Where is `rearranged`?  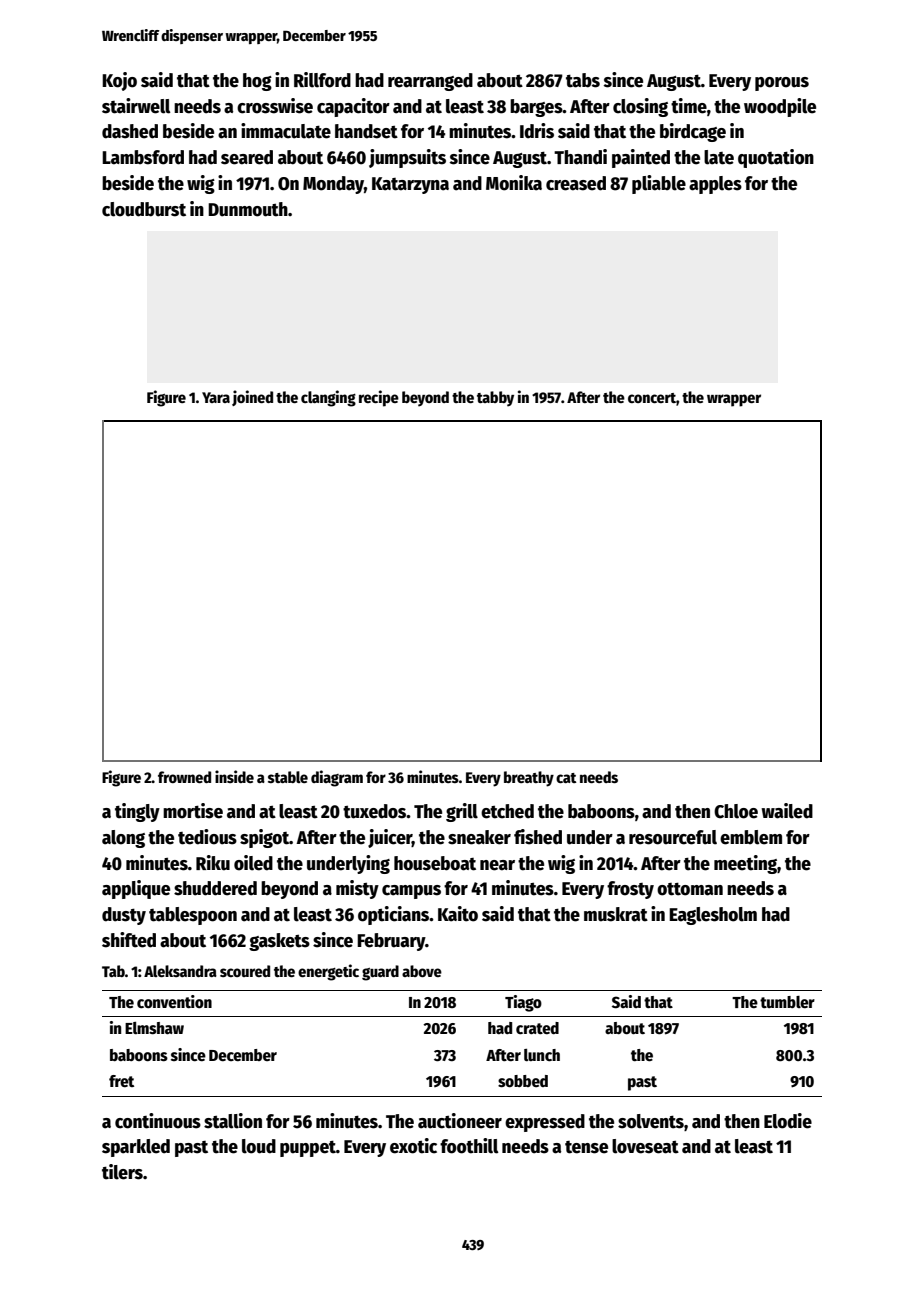 rearranged is located at coordinates (430, 82).
